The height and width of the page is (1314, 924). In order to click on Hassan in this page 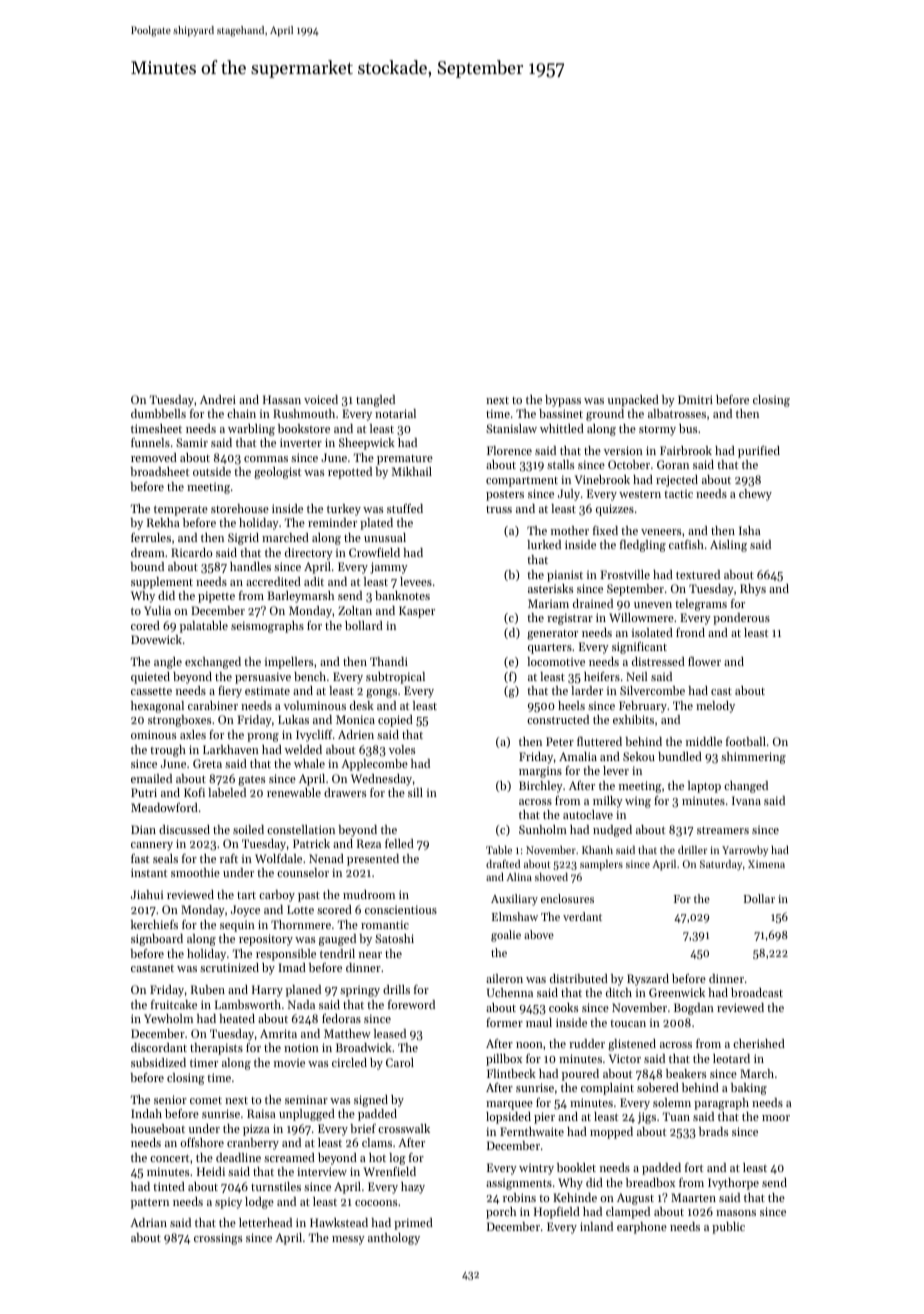, I will do `click(282, 399)`.
